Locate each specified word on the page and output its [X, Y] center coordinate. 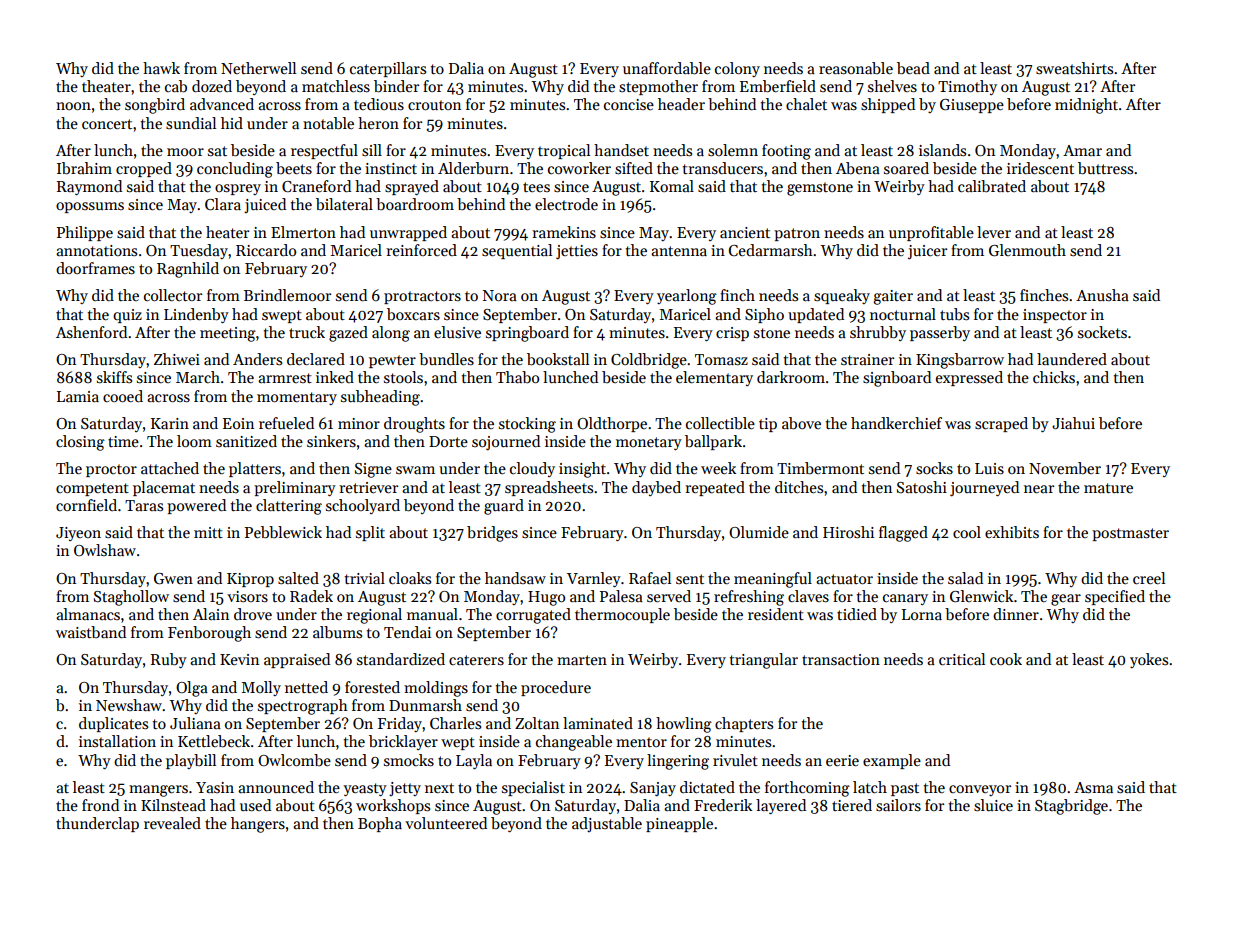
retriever [368, 487]
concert [107, 124]
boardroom [415, 204]
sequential [517, 251]
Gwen [173, 579]
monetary [649, 443]
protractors [422, 297]
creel [1149, 578]
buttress [1105, 168]
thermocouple [622, 615]
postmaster [1130, 534]
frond [100, 805]
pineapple [679, 824]
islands [942, 150]
